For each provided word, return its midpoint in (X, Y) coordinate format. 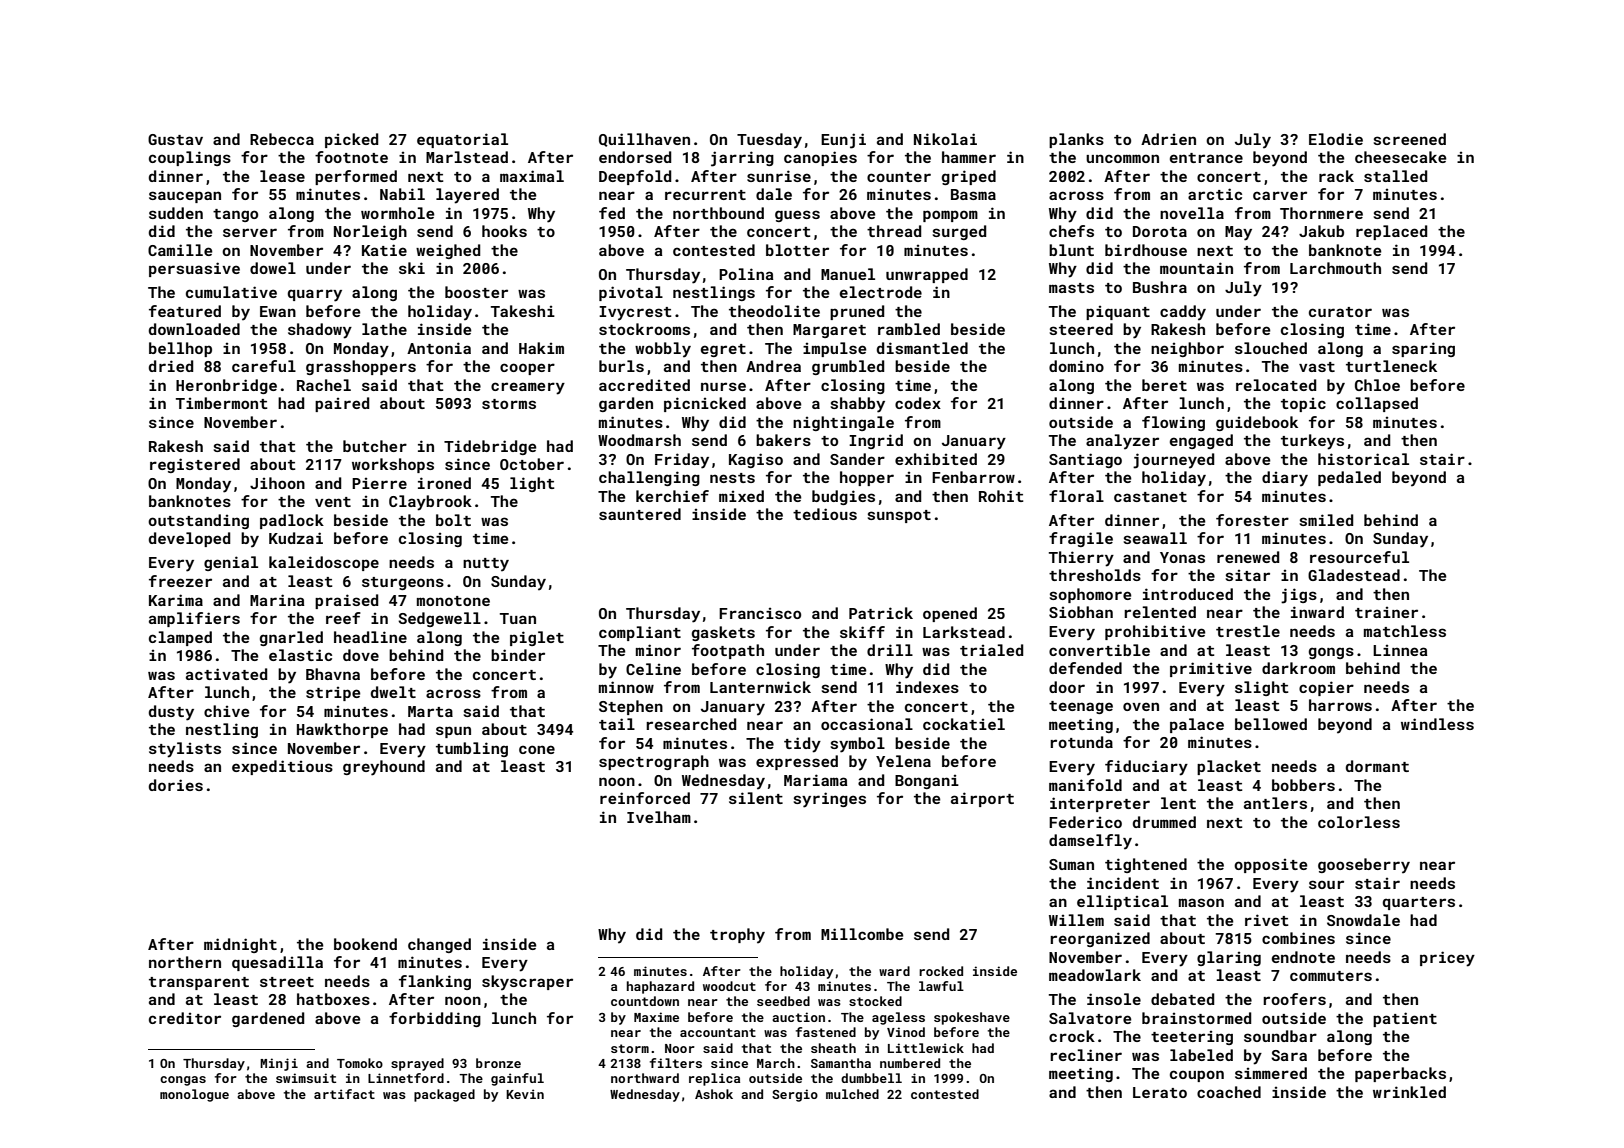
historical (1363, 459)
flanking (435, 982)
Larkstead (964, 632)
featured (185, 311)
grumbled (848, 367)
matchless (1405, 631)
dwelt (393, 692)
